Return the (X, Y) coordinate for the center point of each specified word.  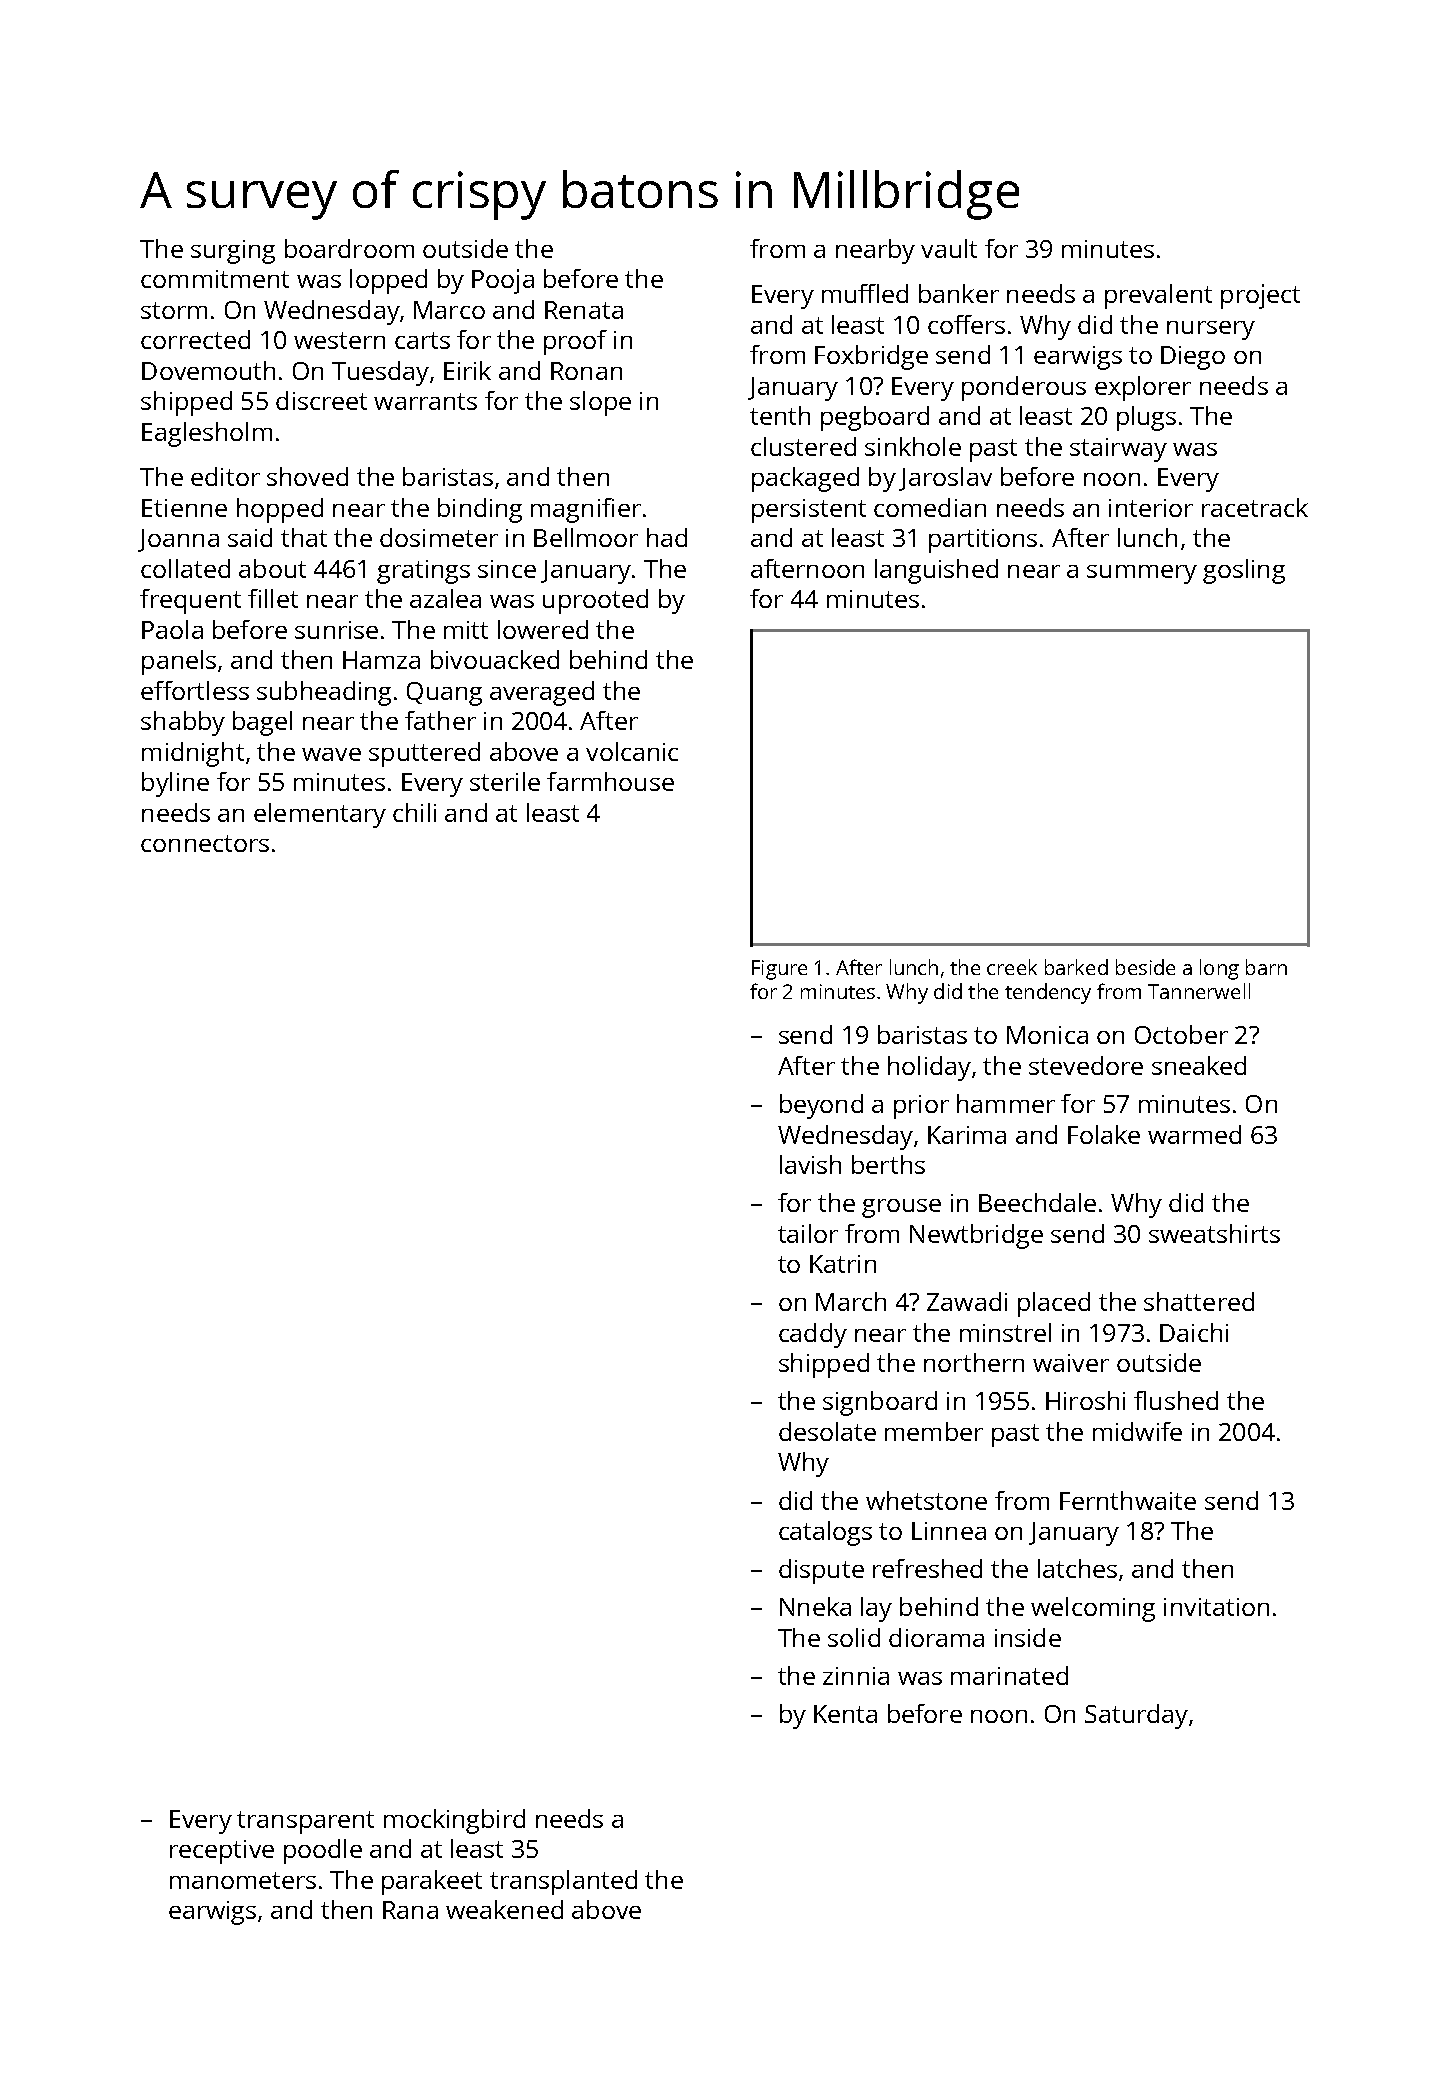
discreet (321, 400)
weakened (504, 1909)
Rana (410, 1910)
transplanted (563, 1882)
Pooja (503, 281)
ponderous (1024, 388)
